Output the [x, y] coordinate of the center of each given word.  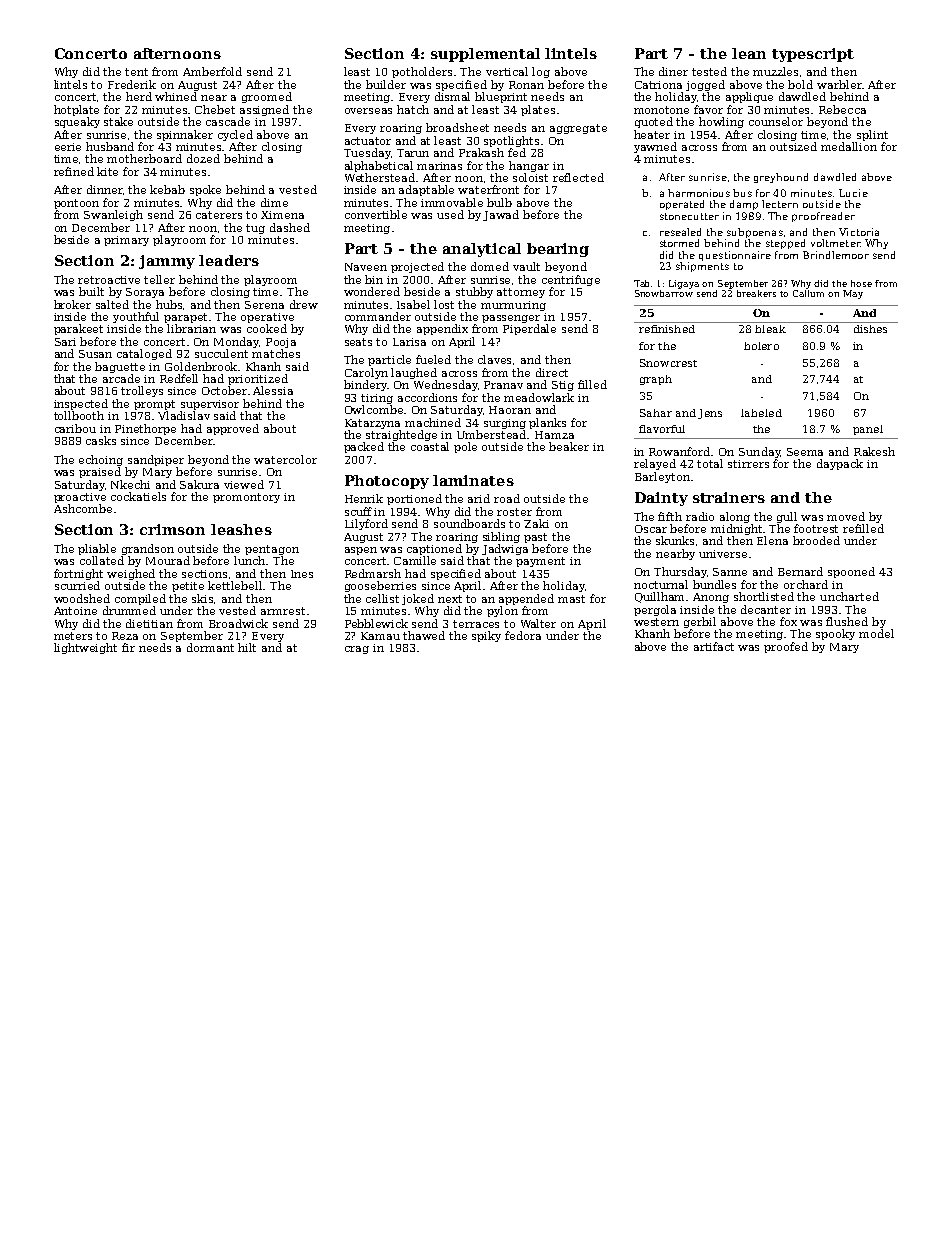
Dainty [661, 499]
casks [101, 440]
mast [571, 599]
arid [479, 498]
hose [861, 283]
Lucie [853, 193]
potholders [422, 72]
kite [107, 171]
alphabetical [379, 166]
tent [136, 72]
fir [128, 647]
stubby [474, 292]
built [91, 291]
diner [673, 71]
